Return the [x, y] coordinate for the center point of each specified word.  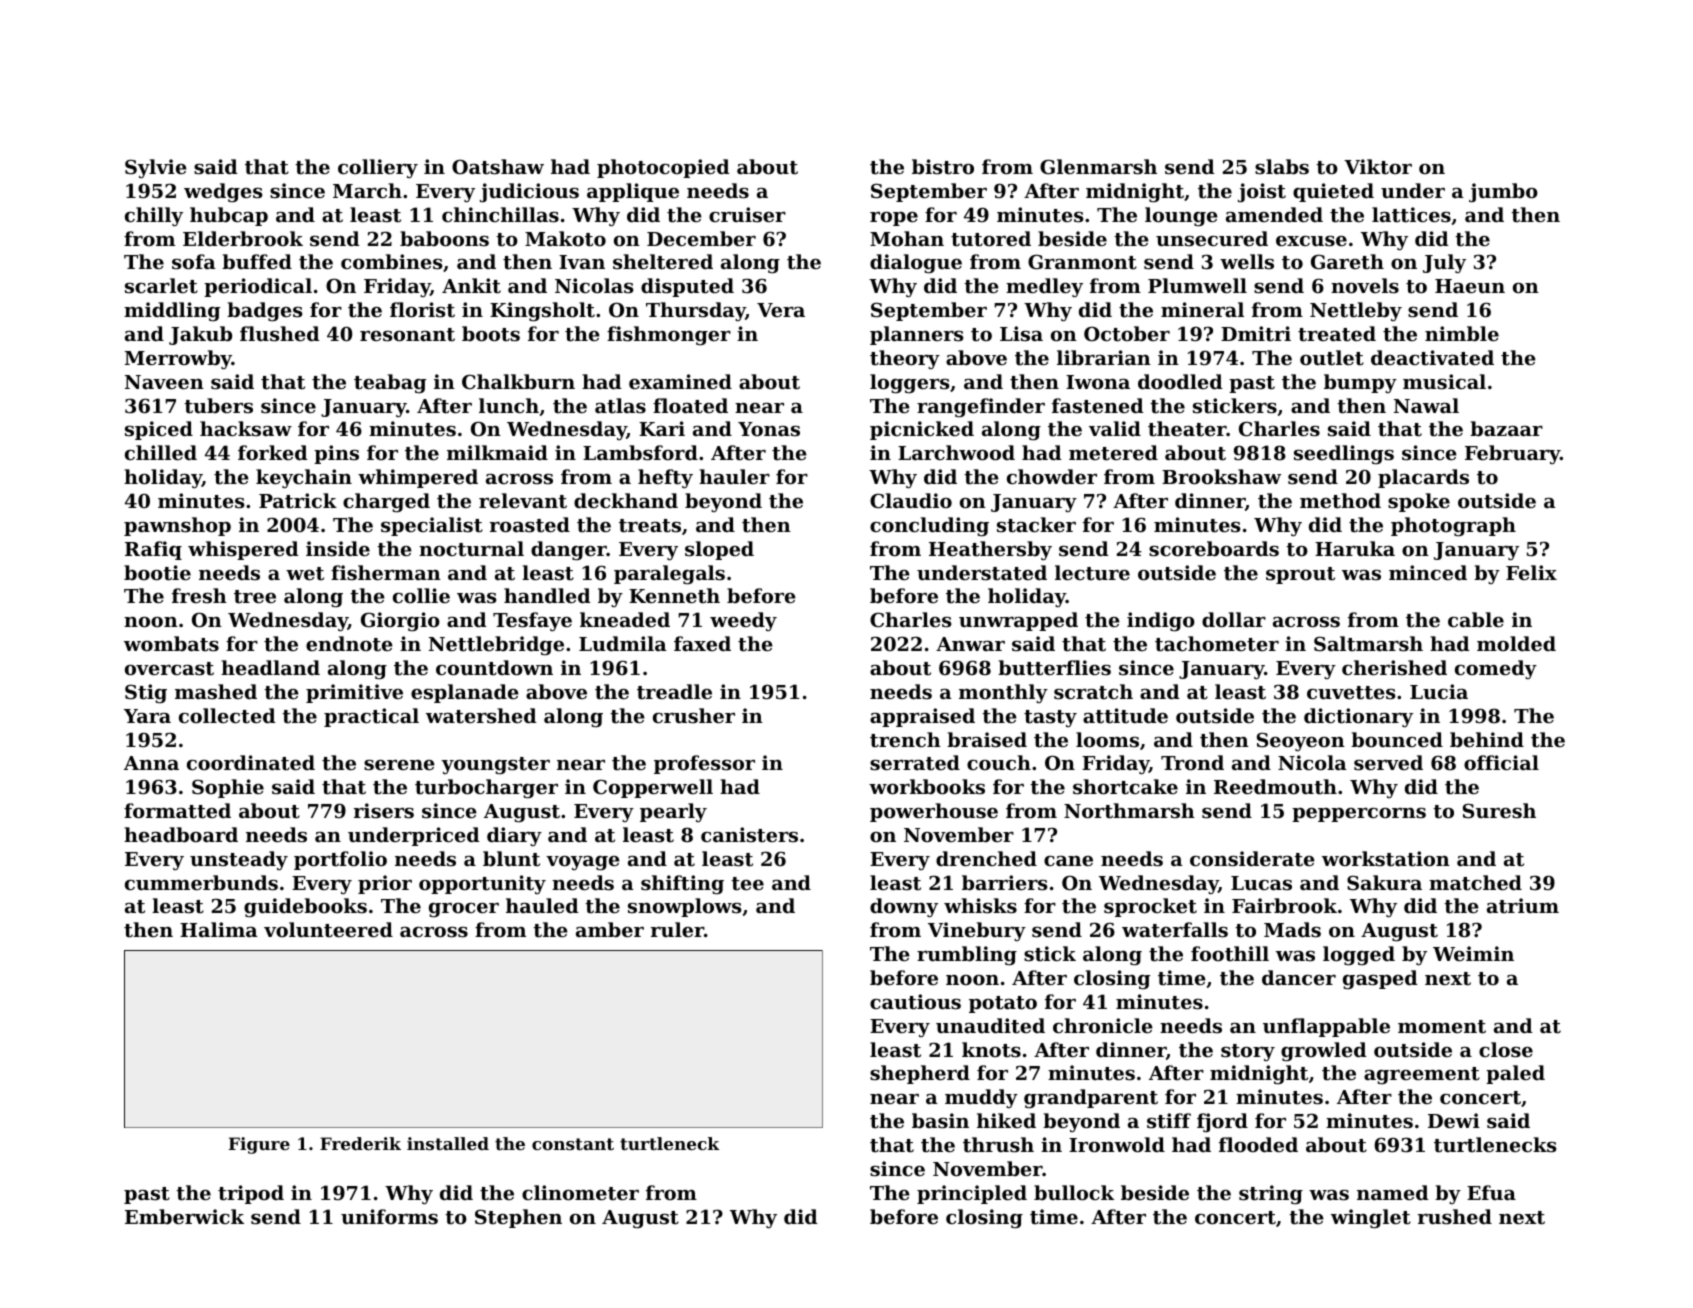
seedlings [1344, 454]
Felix [1531, 572]
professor [704, 764]
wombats [171, 644]
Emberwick [184, 1216]
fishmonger [669, 336]
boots [491, 334]
